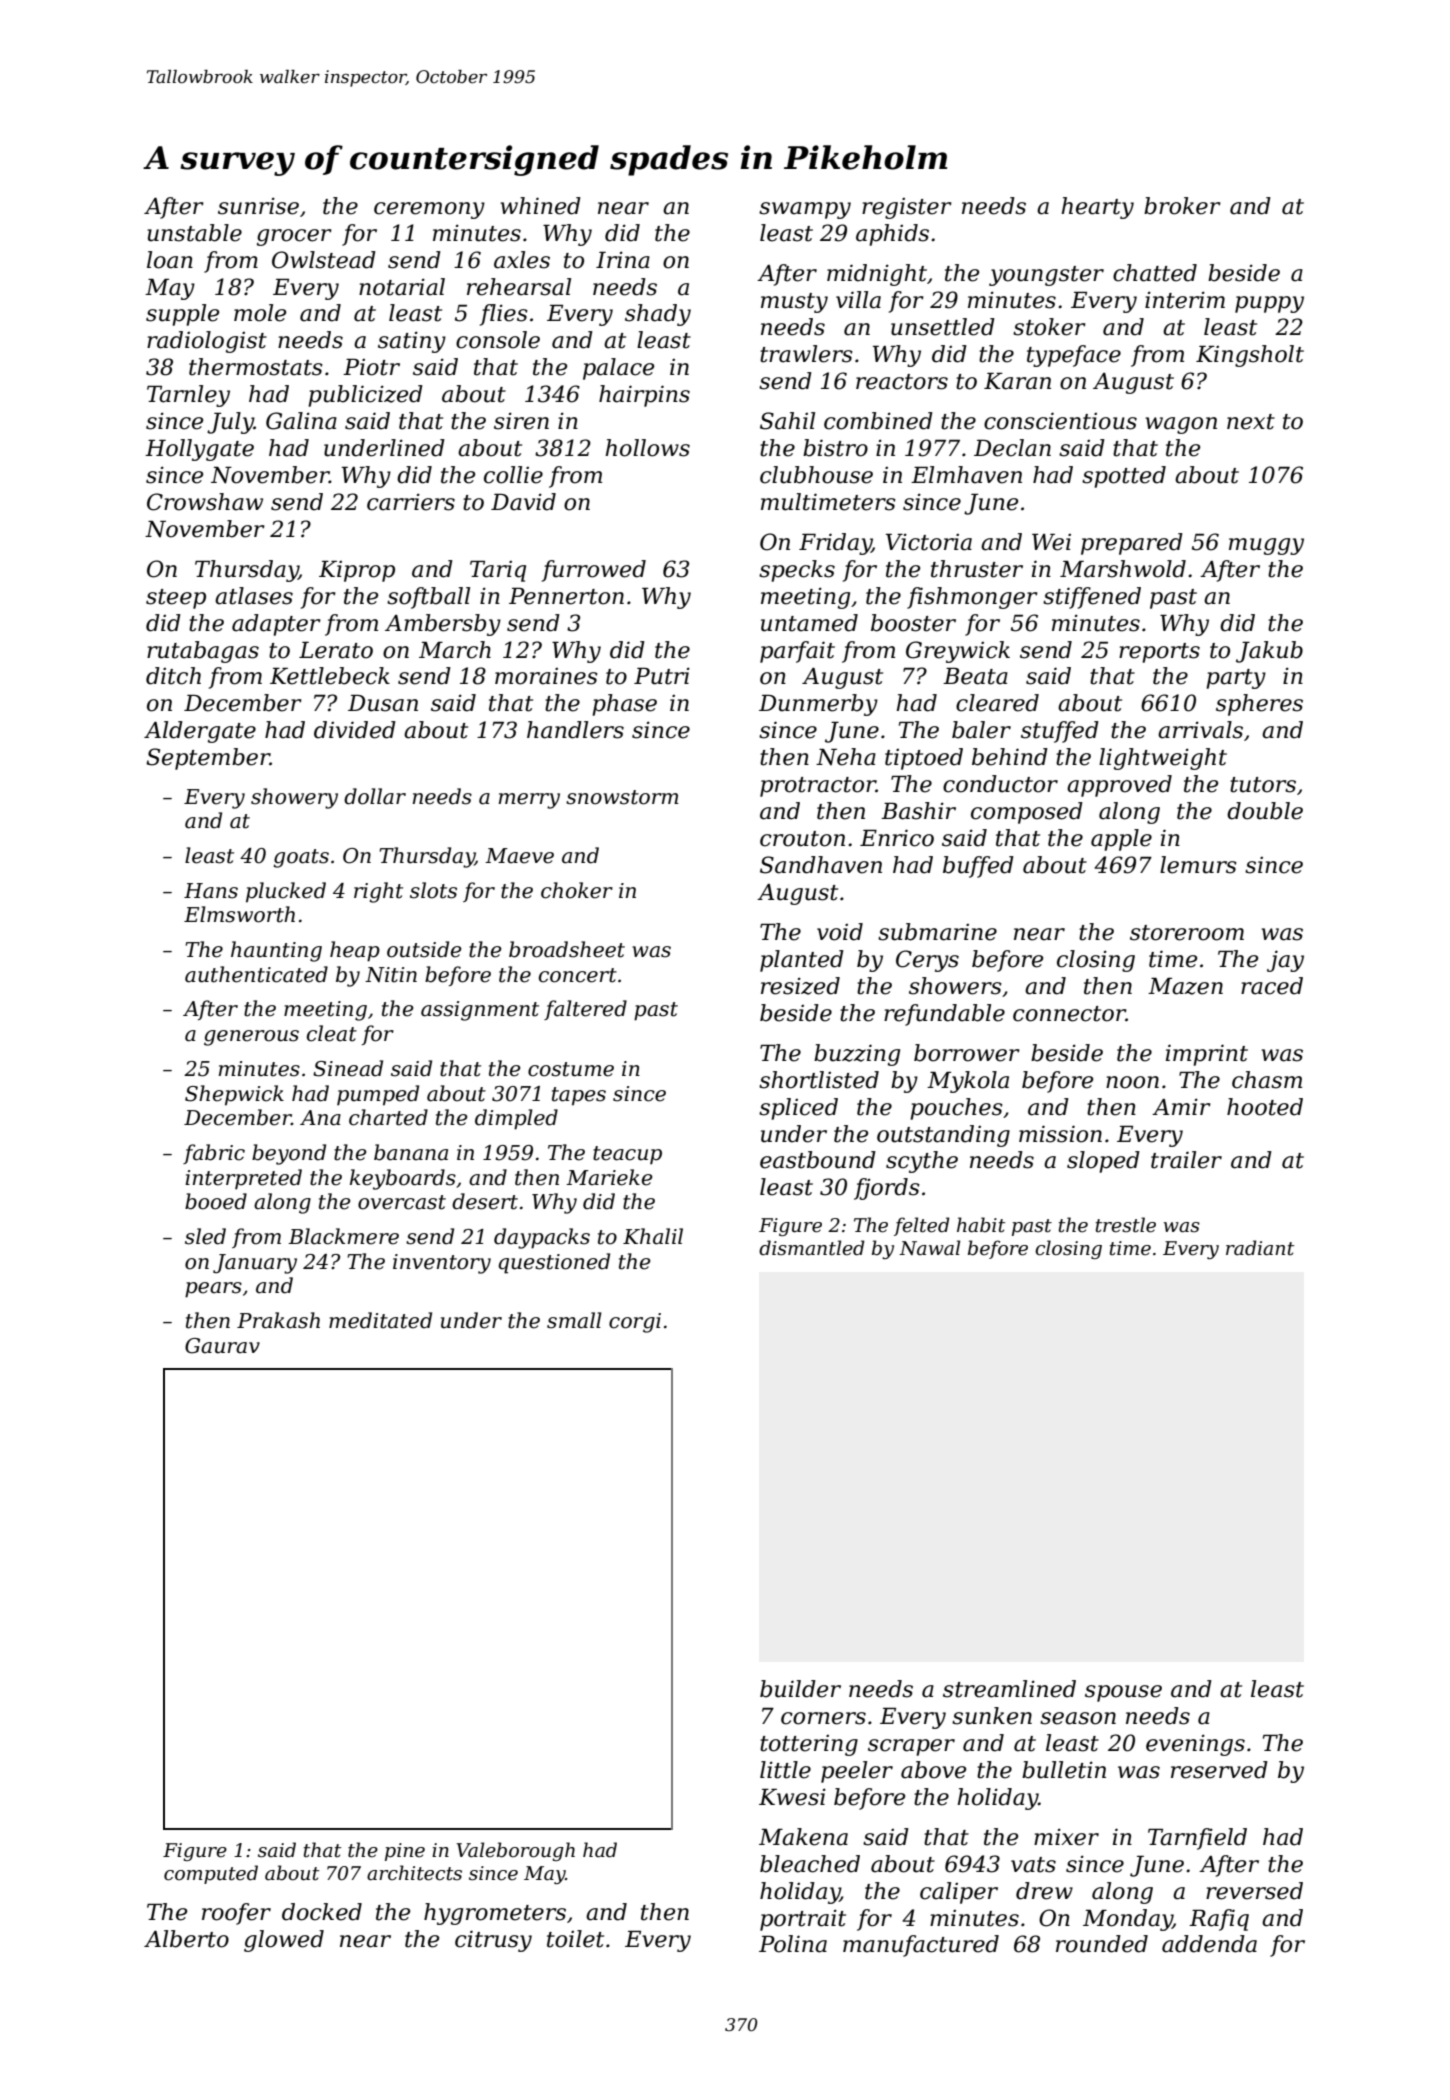  What do you see at coordinates (222, 1346) in the screenshot?
I see `Gaurav` at bounding box center [222, 1346].
